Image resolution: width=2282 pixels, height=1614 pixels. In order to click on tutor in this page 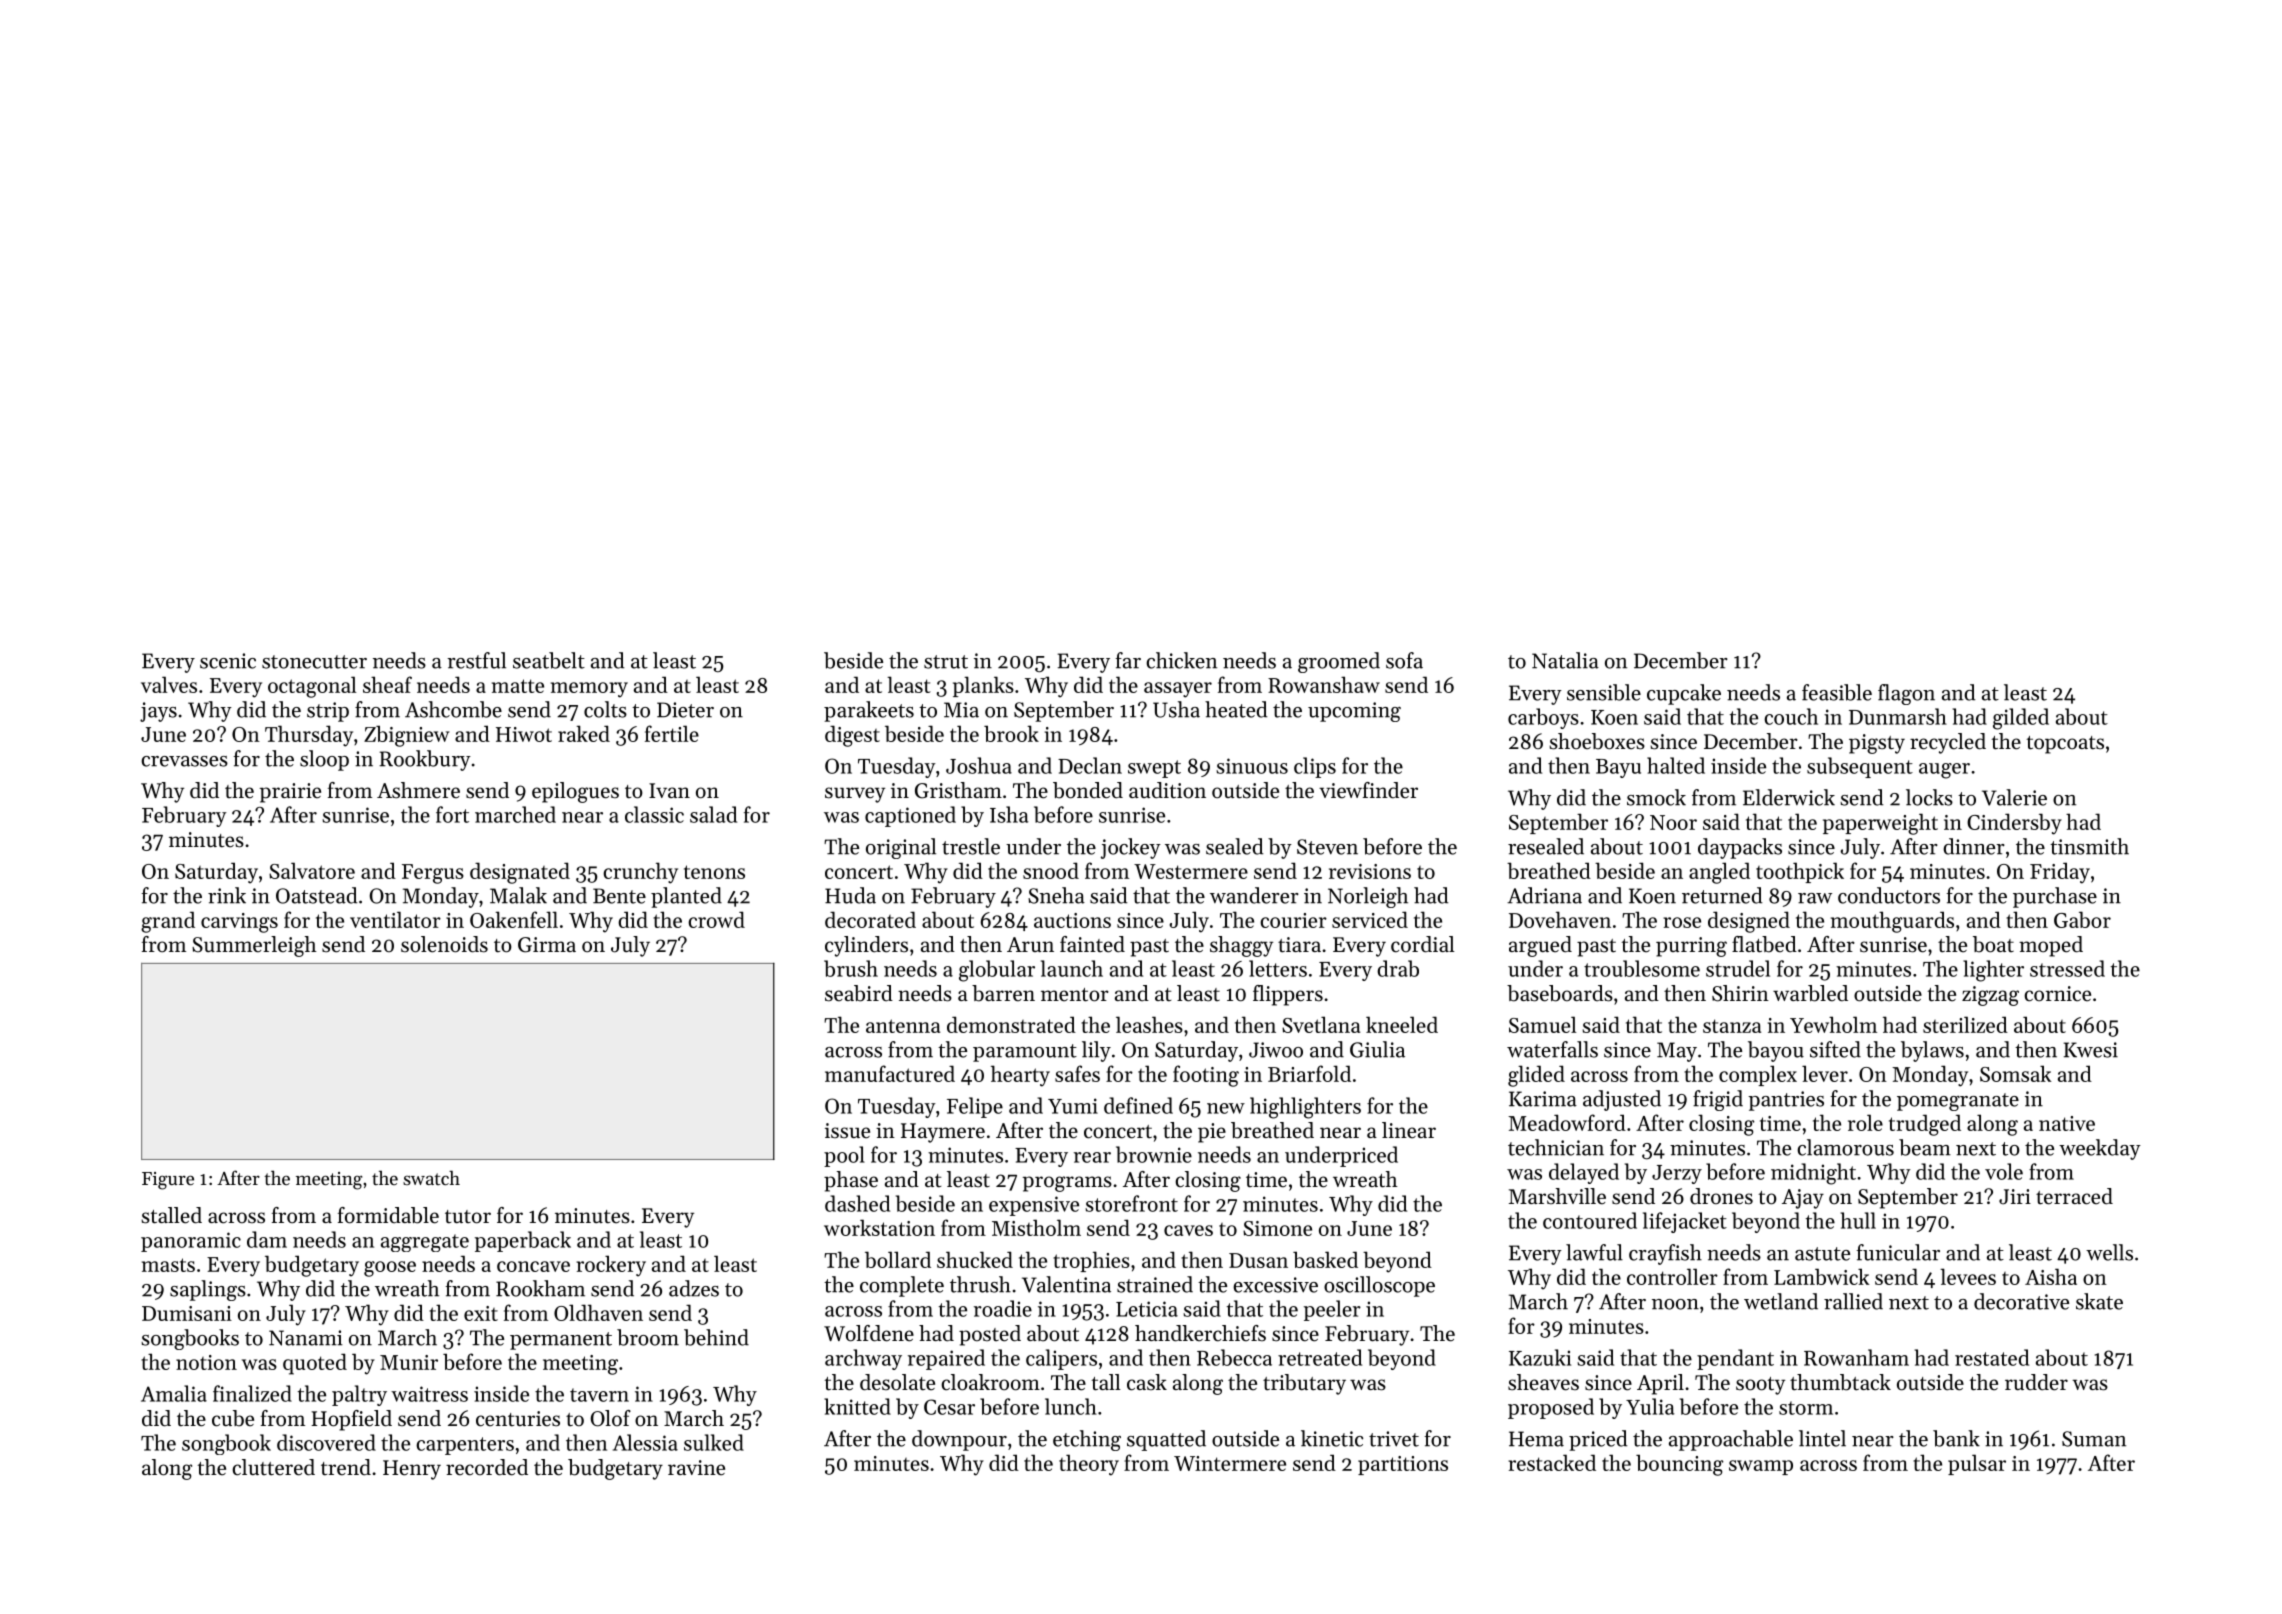, I will do `click(468, 1217)`.
